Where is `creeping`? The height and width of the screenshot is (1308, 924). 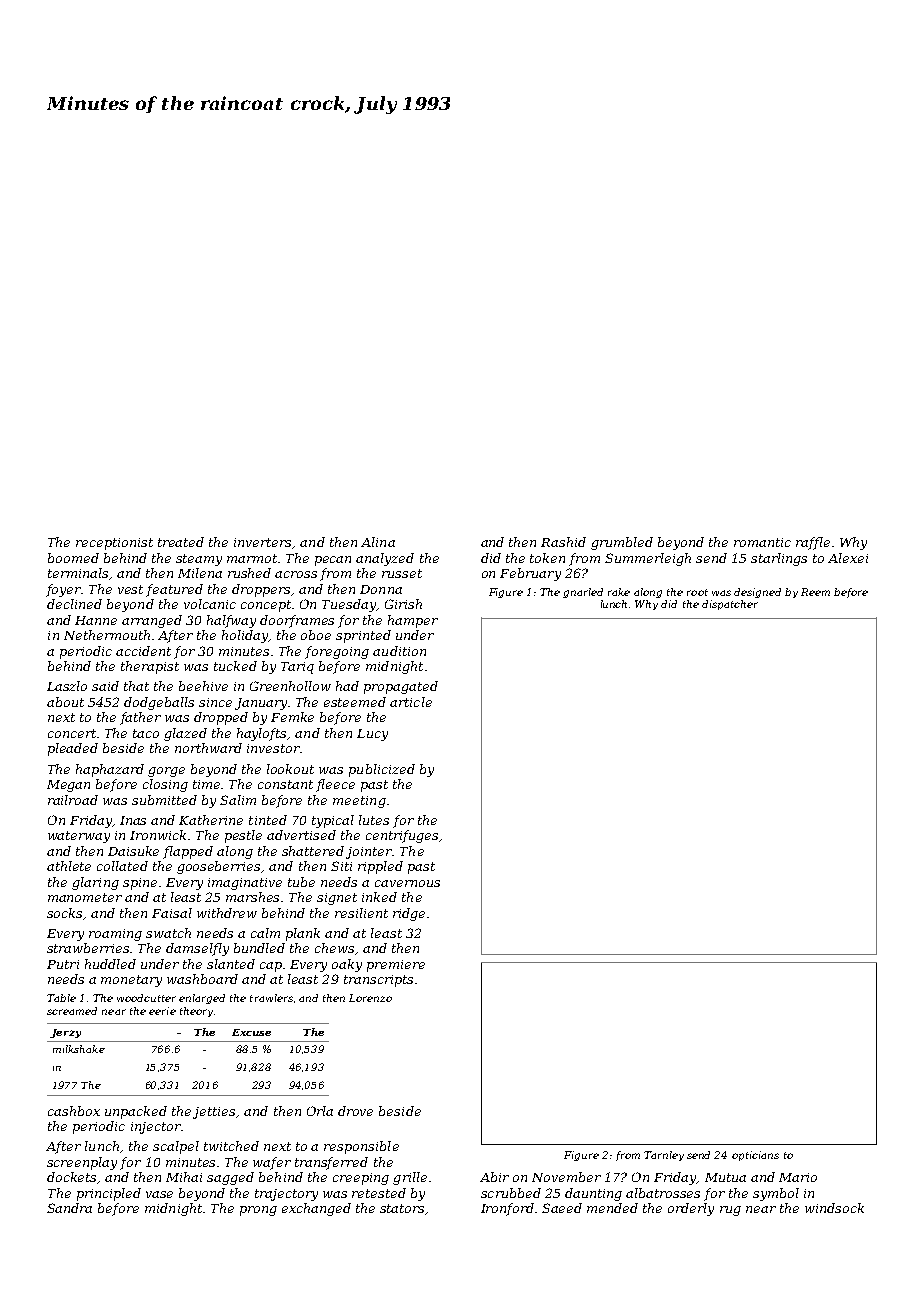
creeping is located at coordinates (361, 1179).
